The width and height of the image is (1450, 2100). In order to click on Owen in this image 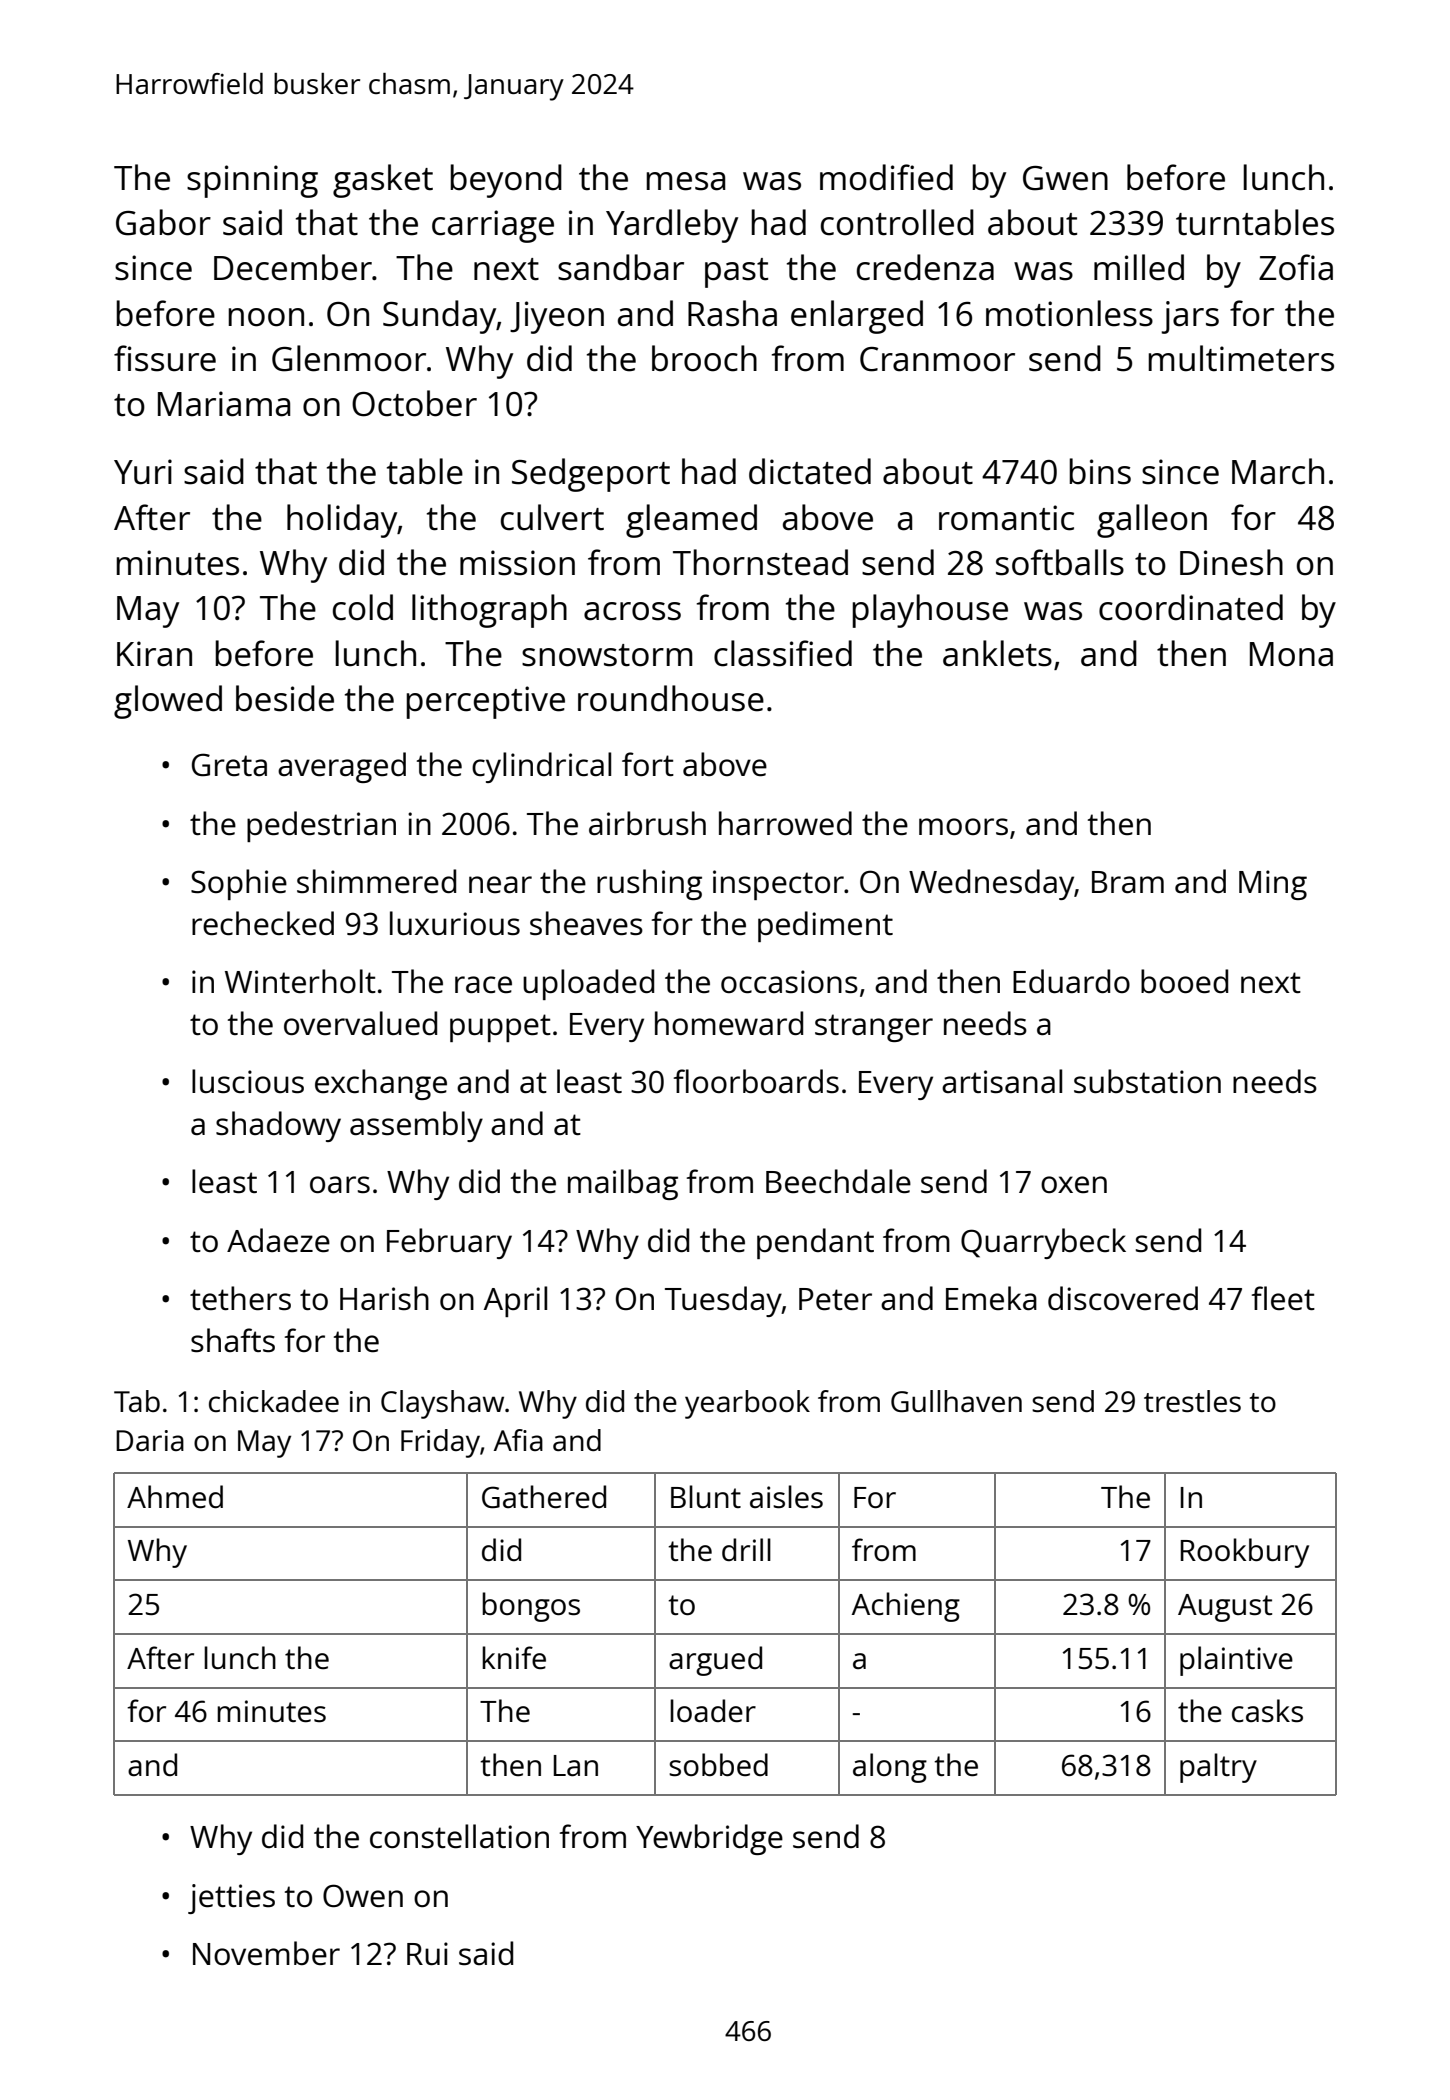, I will do `click(363, 1896)`.
